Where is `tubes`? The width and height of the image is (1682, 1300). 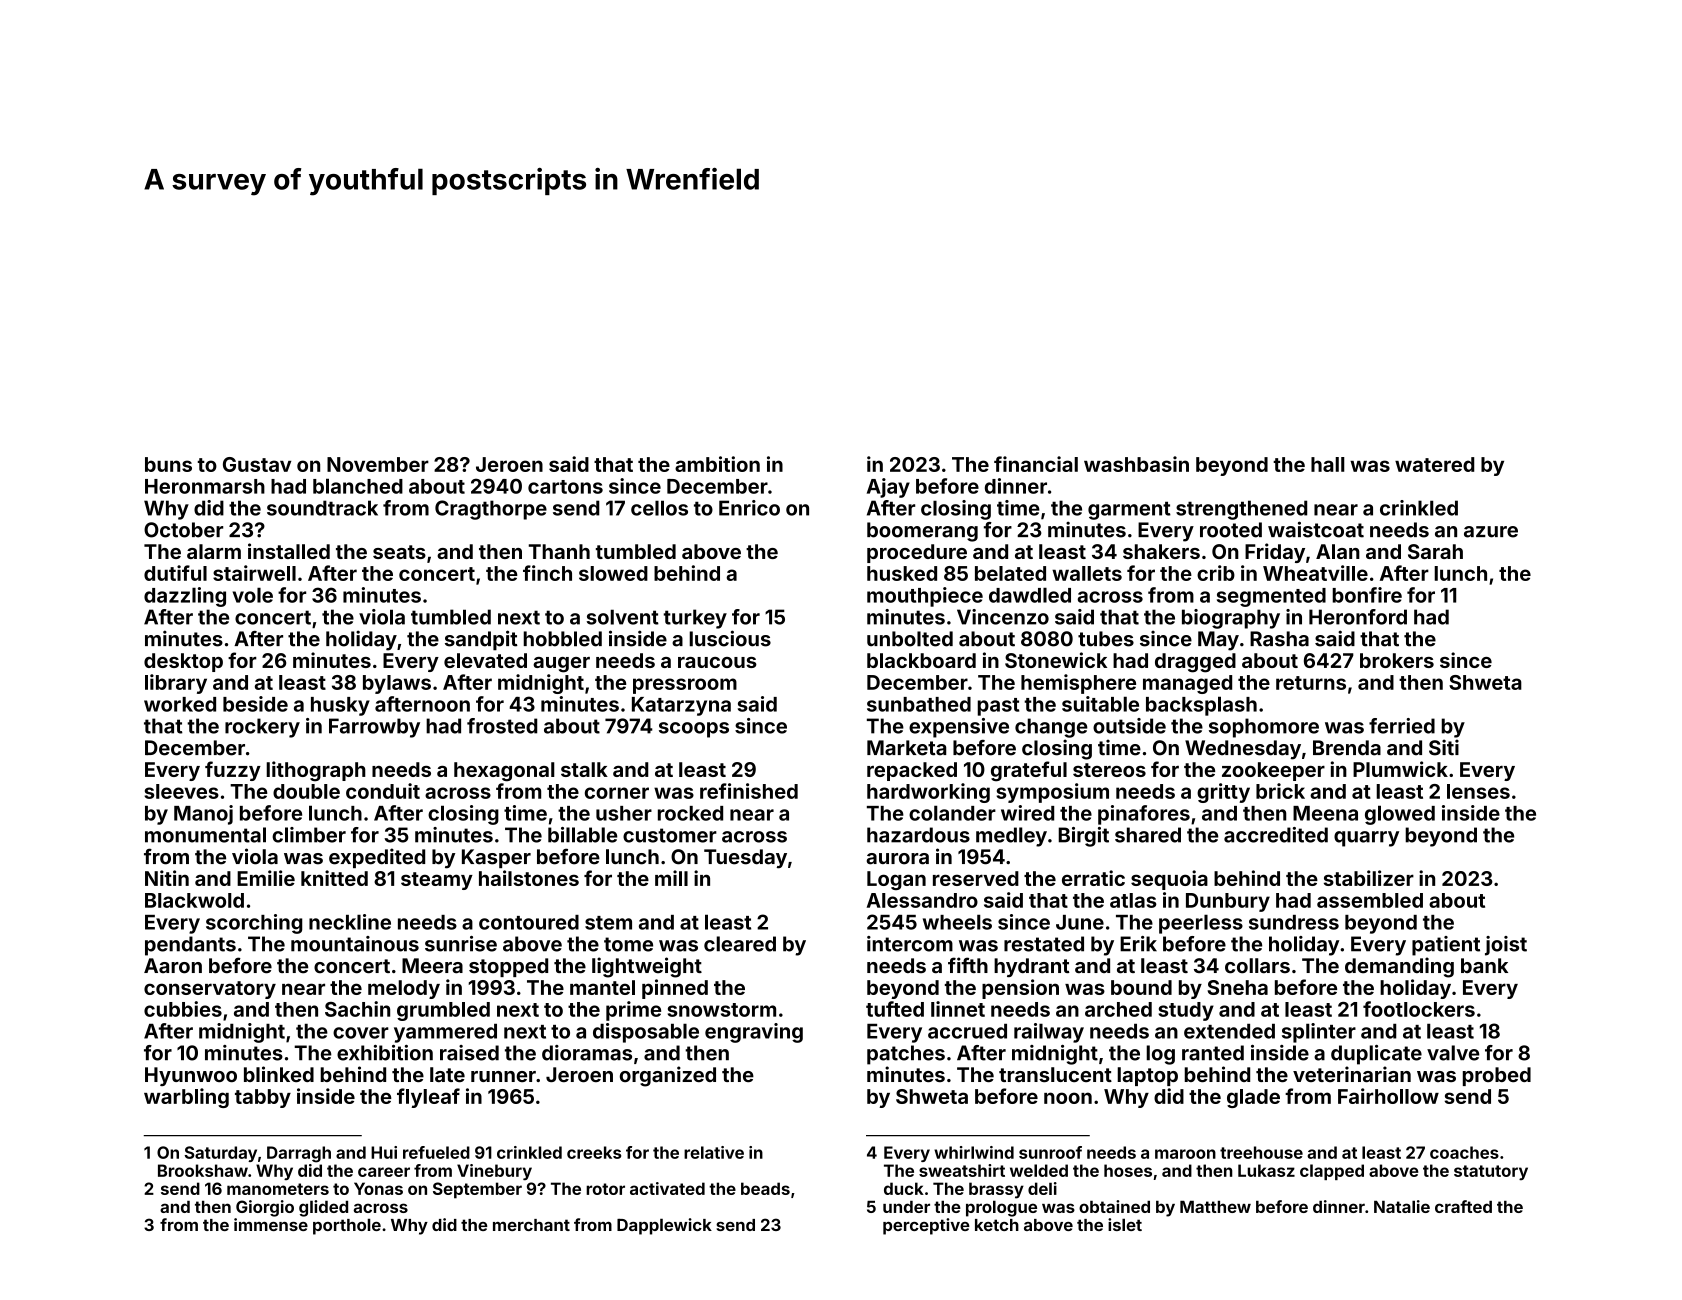 tubes is located at coordinates (1106, 639).
